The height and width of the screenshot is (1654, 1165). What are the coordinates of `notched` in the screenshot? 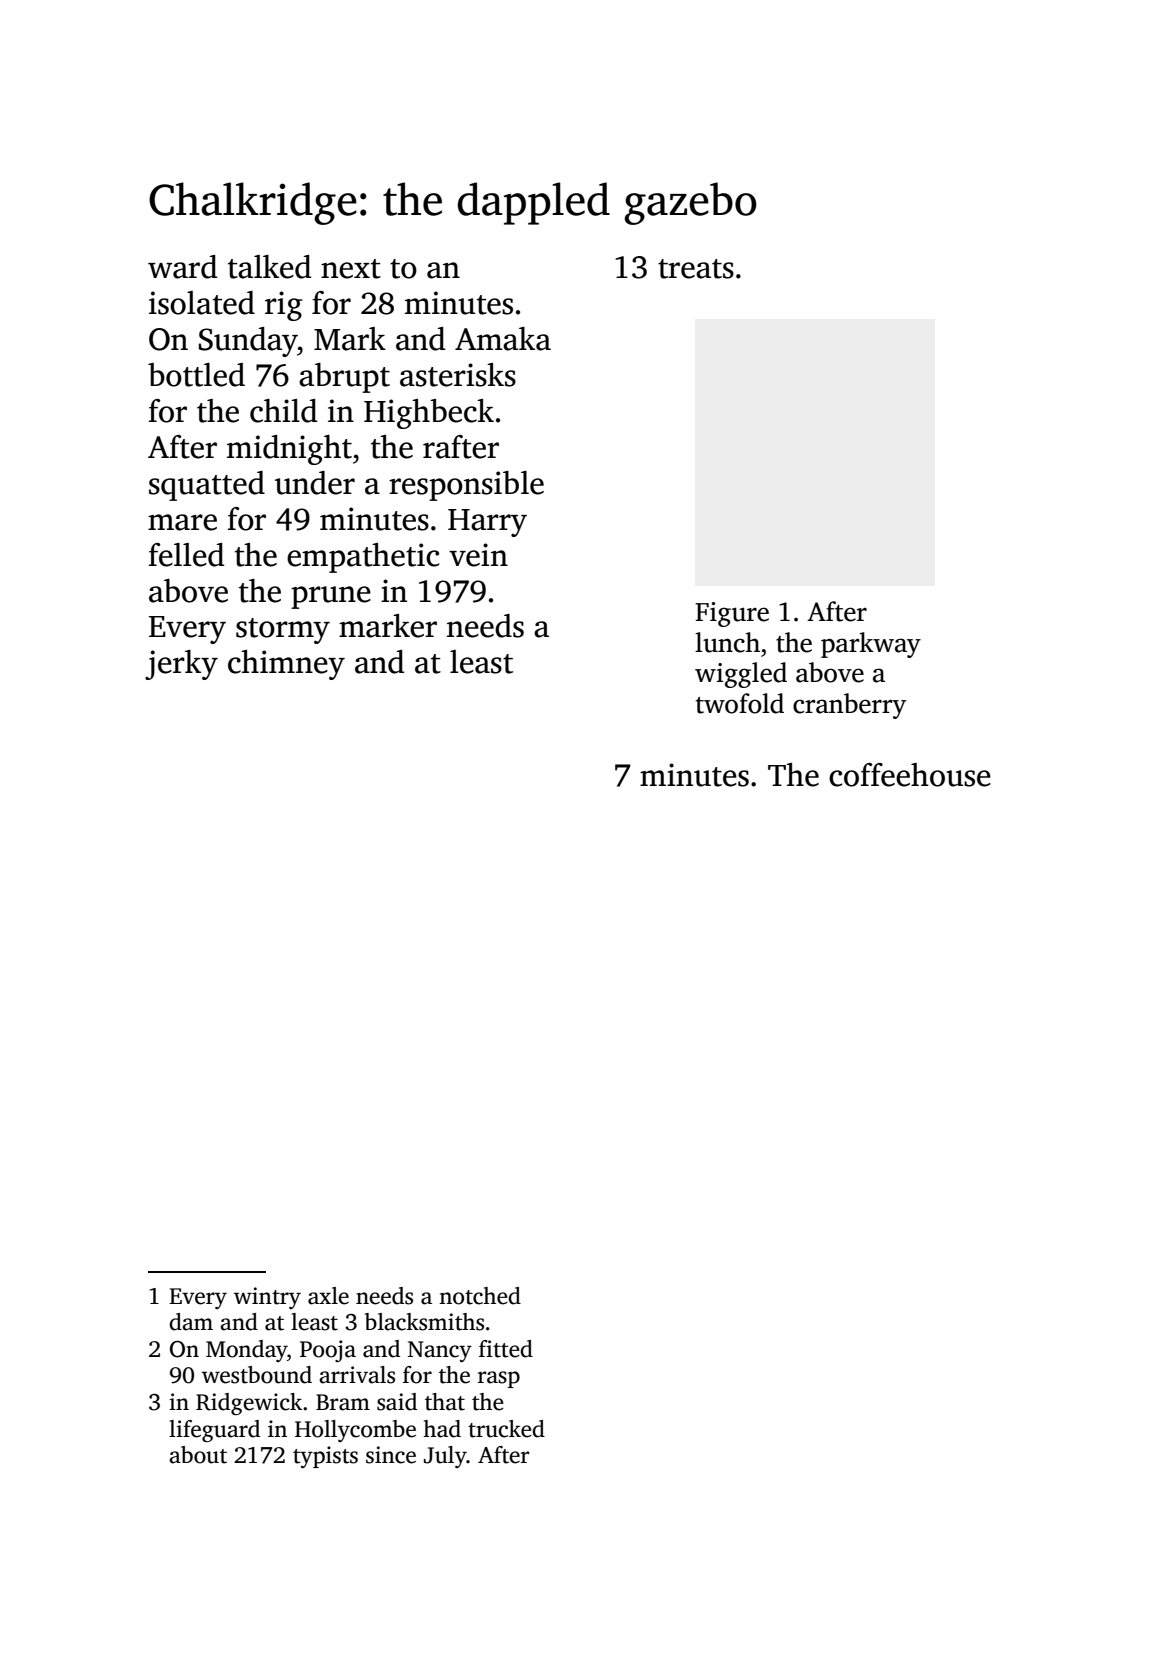 It's located at (480, 1296).
